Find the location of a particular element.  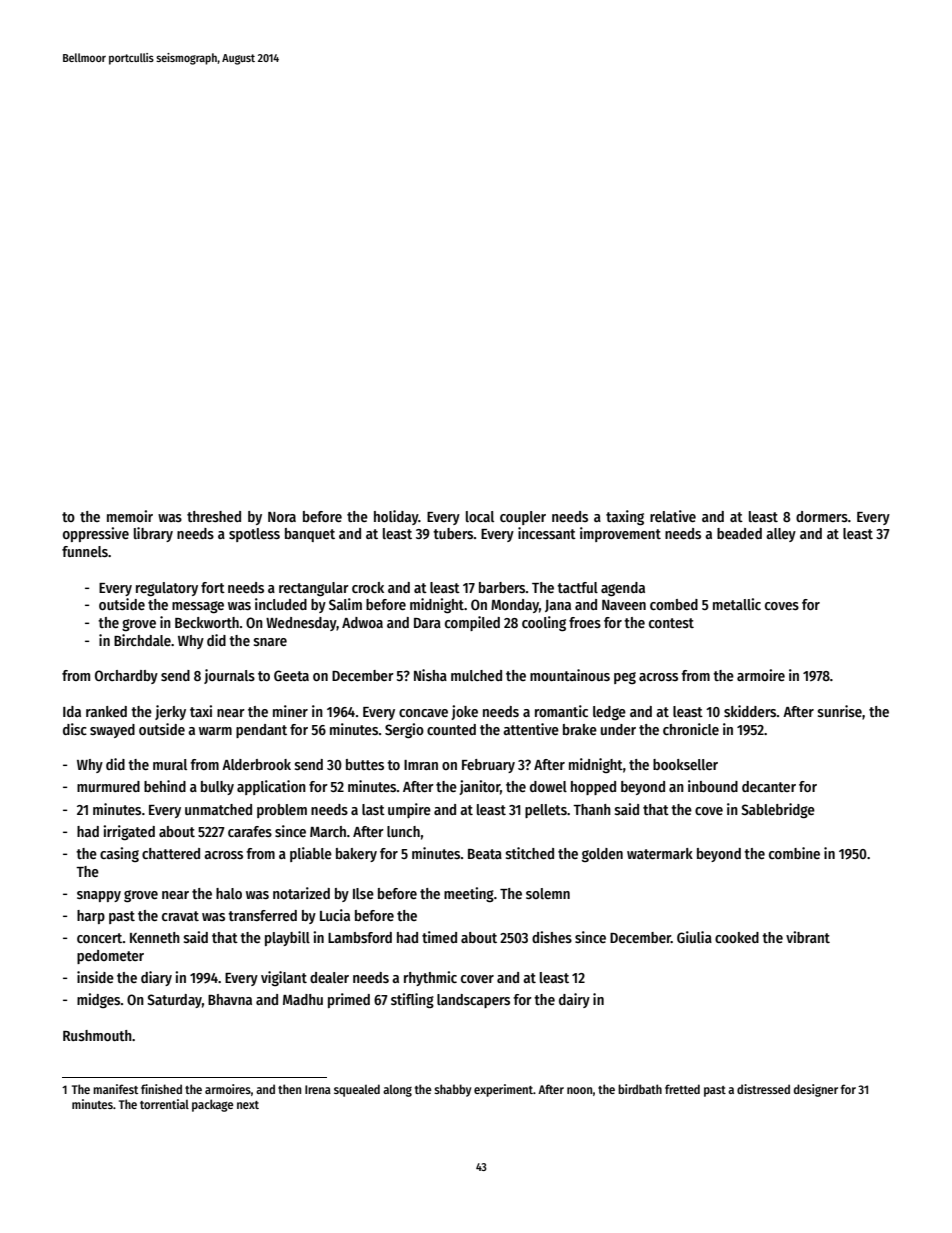

Ilse is located at coordinates (363, 893).
